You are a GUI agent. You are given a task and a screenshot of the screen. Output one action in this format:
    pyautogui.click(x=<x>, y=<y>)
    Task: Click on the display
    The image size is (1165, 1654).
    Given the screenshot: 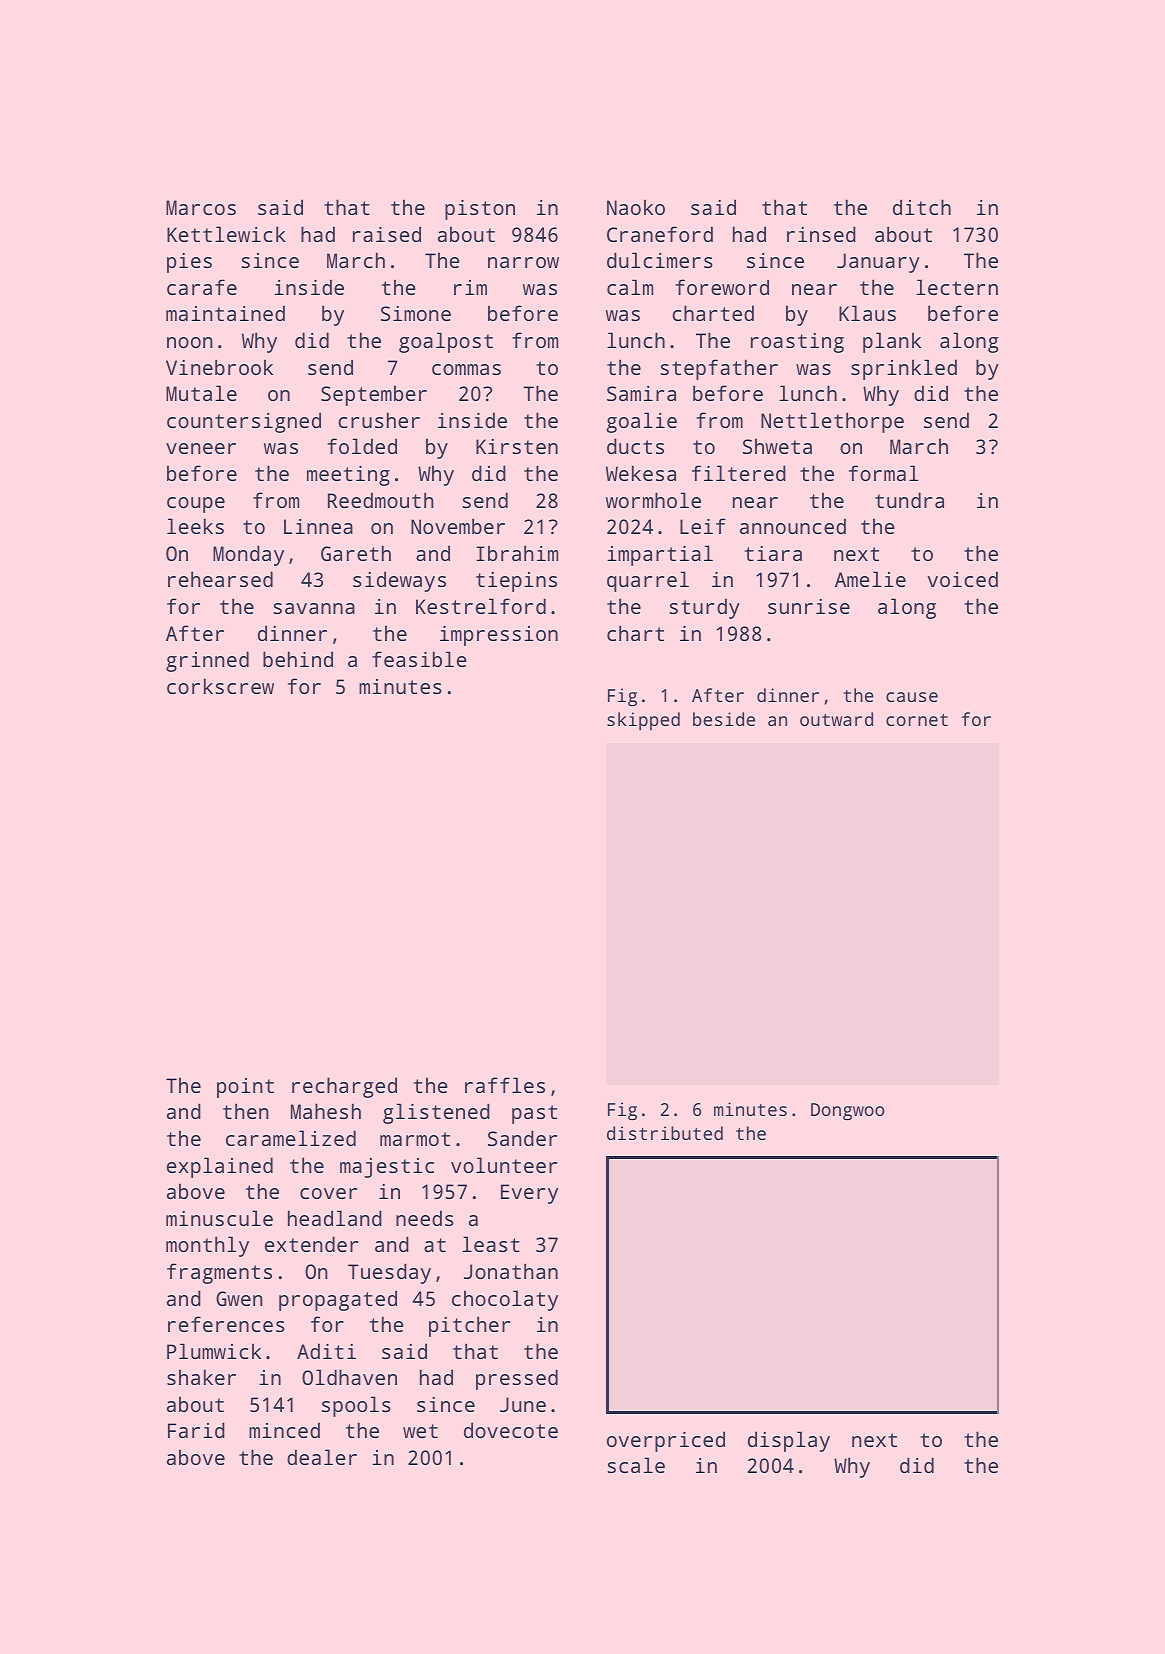 What is the action you would take?
    pyautogui.click(x=789, y=1441)
